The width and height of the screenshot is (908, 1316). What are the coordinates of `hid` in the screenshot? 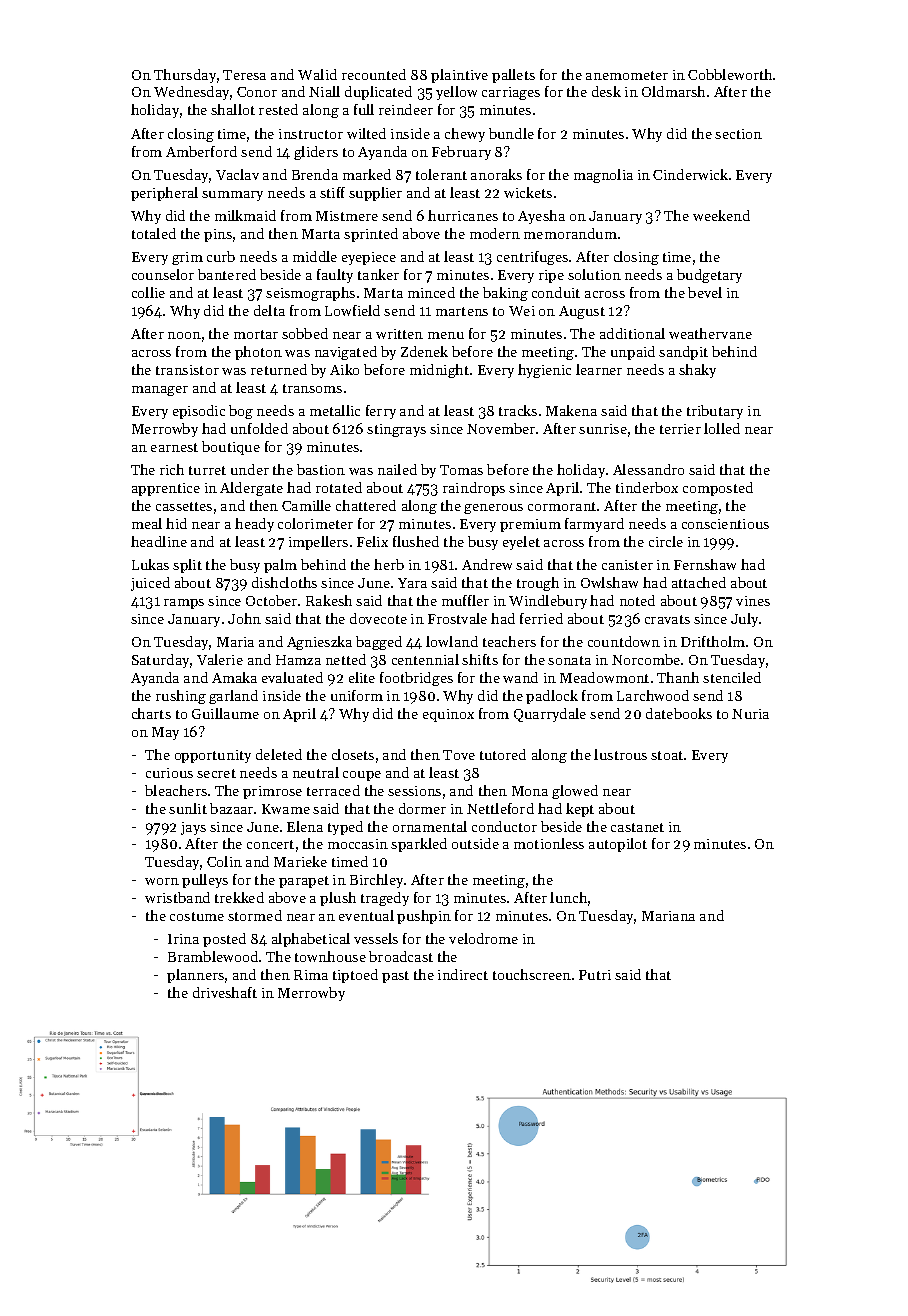 It's located at (176, 523).
